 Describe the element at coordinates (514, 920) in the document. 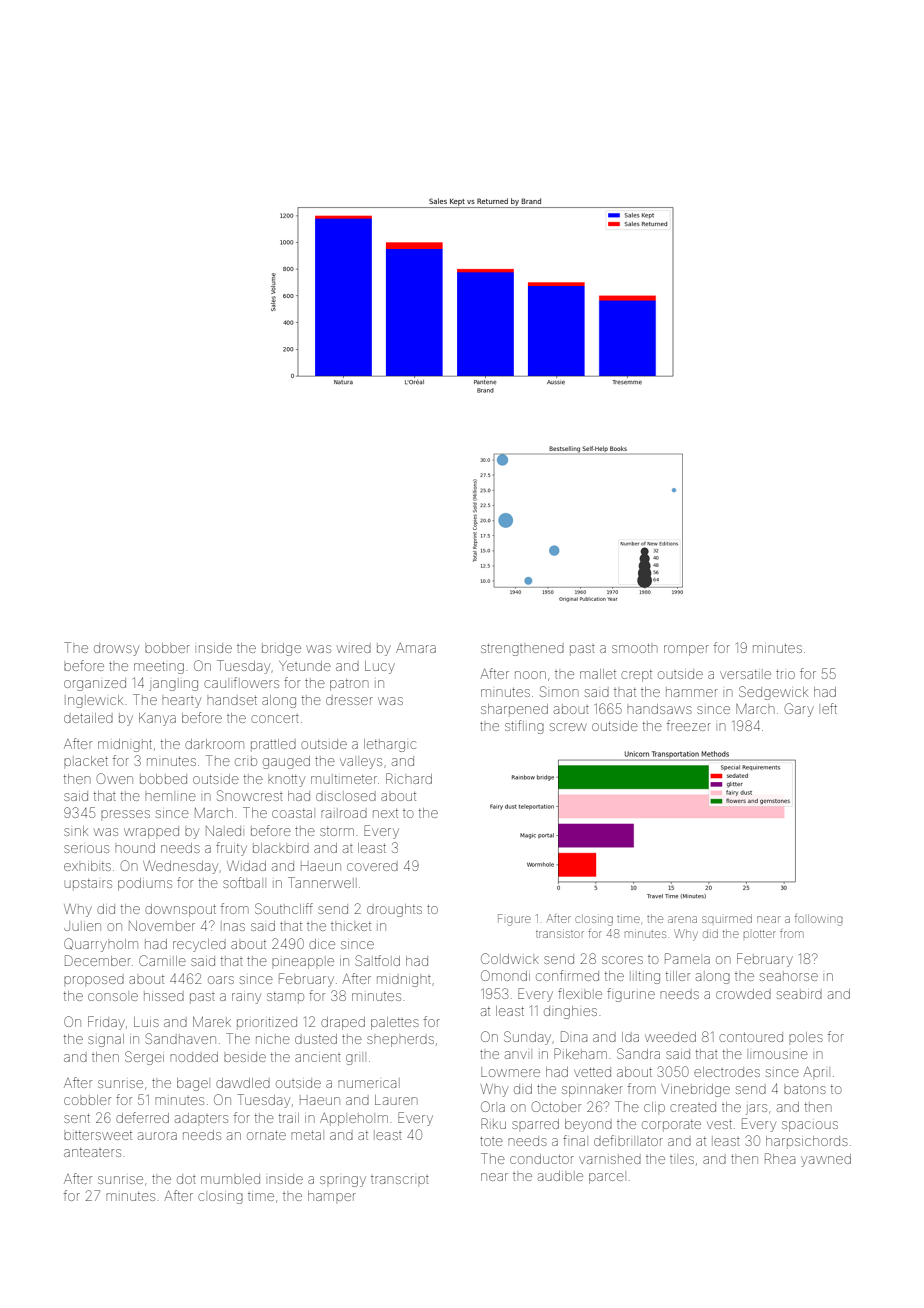

I see `Figure` at that location.
